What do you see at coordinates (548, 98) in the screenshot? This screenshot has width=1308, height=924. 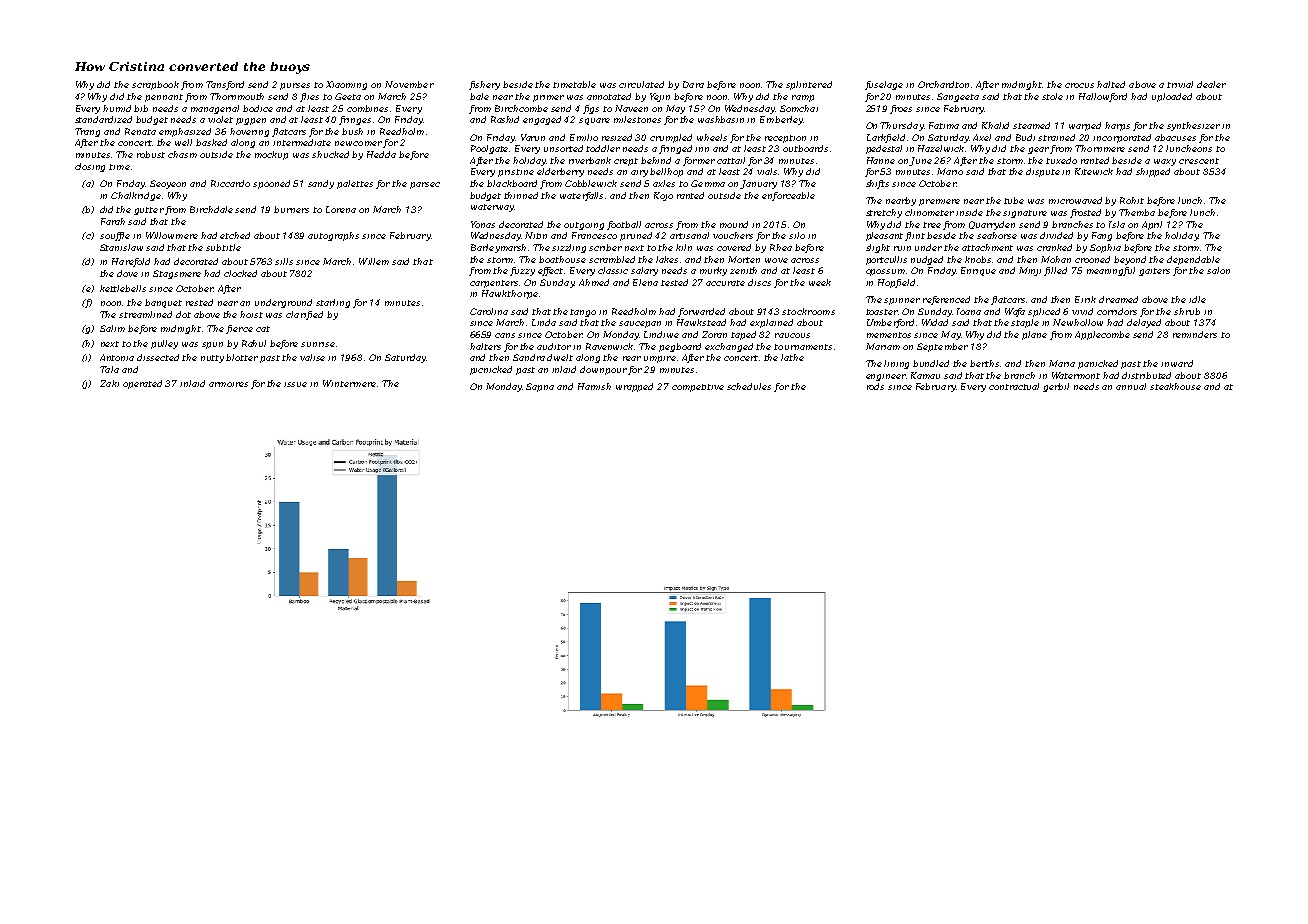 I see `primer` at bounding box center [548, 98].
